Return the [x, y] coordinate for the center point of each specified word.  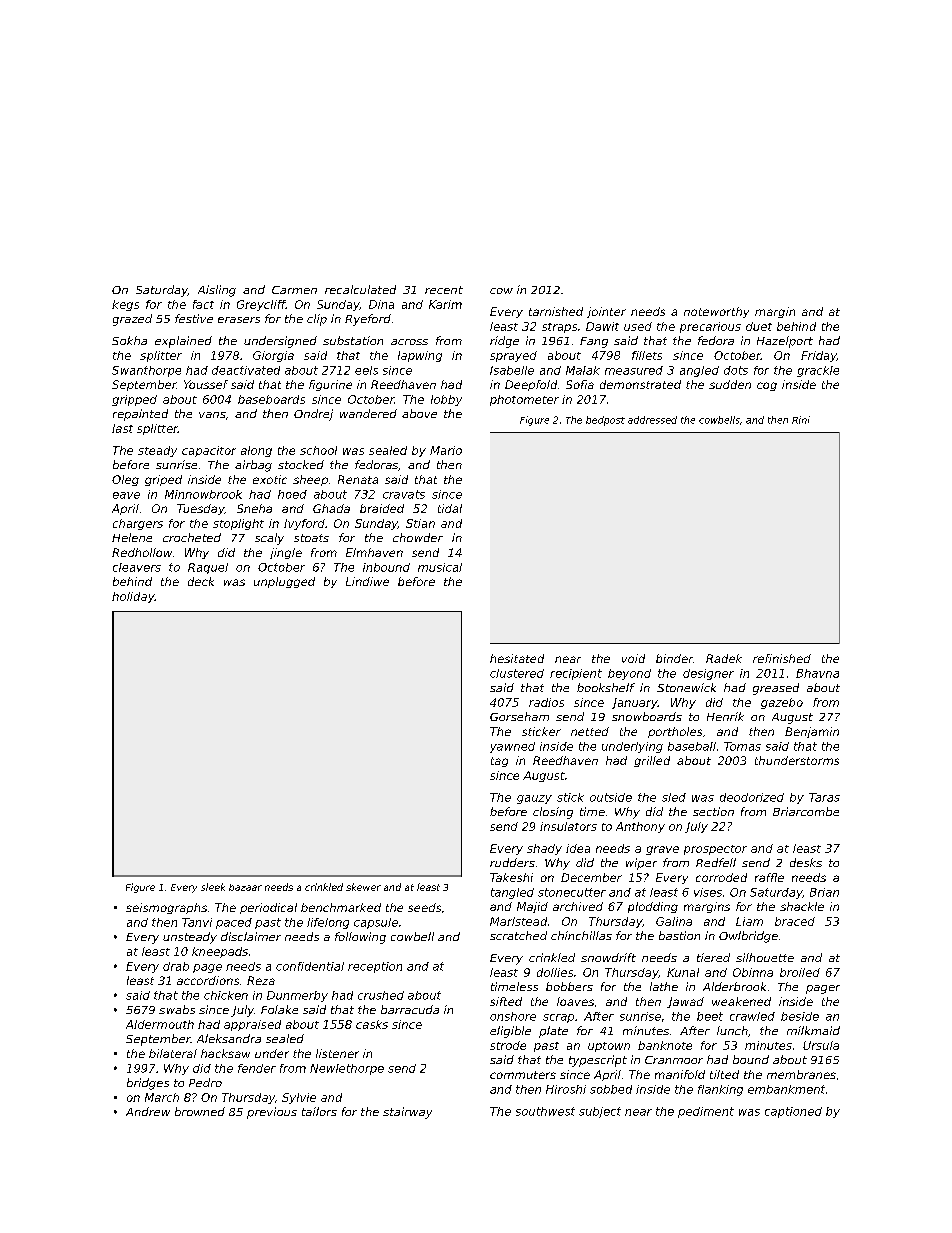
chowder [418, 537]
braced [795, 921]
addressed [652, 420]
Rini [801, 420]
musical [440, 567]
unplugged [284, 582]
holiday [133, 597]
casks [372, 1024]
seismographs [166, 908]
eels [366, 370]
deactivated [246, 370]
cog [767, 386]
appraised [252, 1025]
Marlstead [518, 921]
